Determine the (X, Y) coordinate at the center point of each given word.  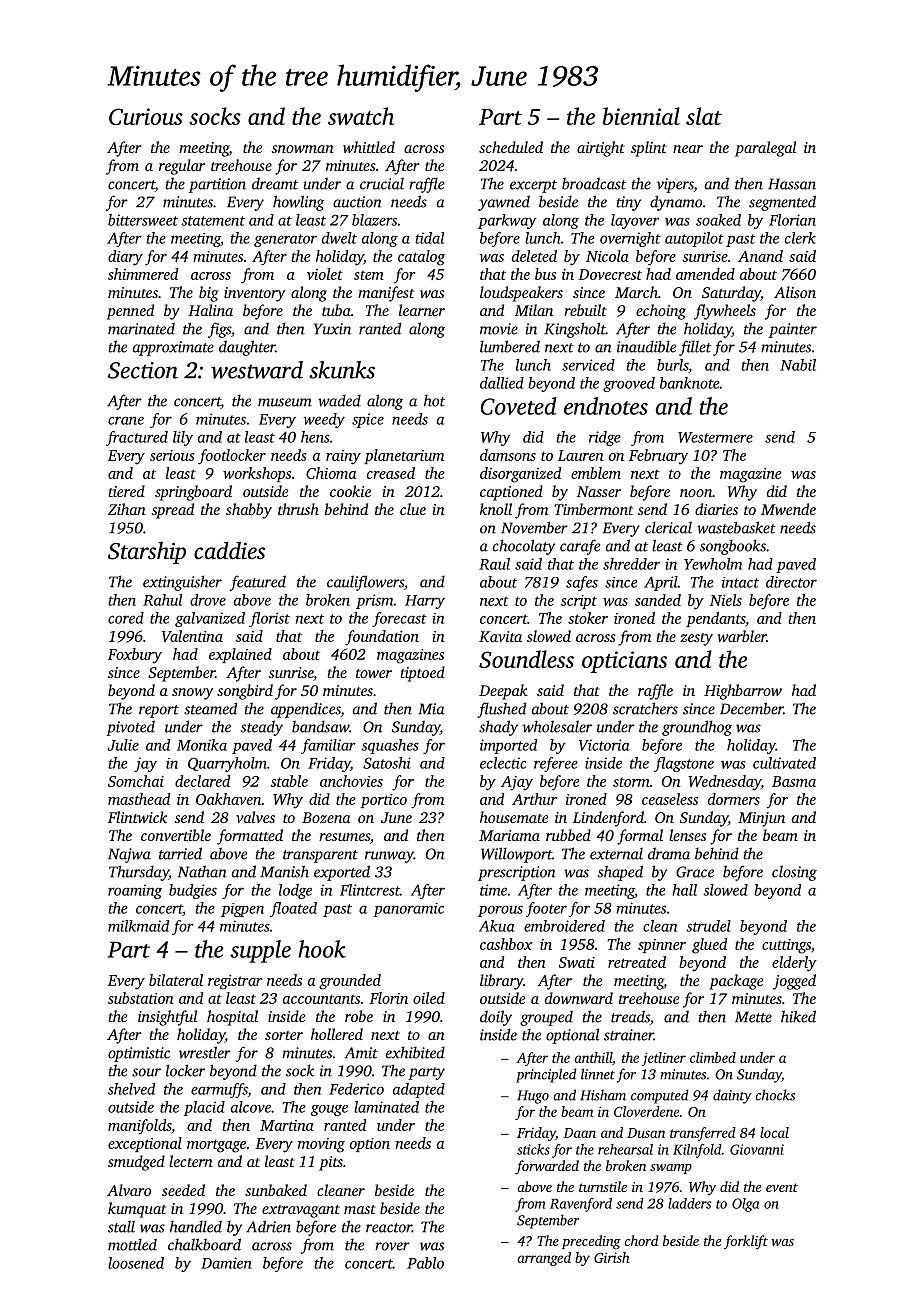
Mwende (788, 509)
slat (704, 116)
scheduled (511, 147)
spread (172, 511)
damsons (508, 455)
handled (196, 1226)
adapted (419, 1090)
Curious (146, 116)
